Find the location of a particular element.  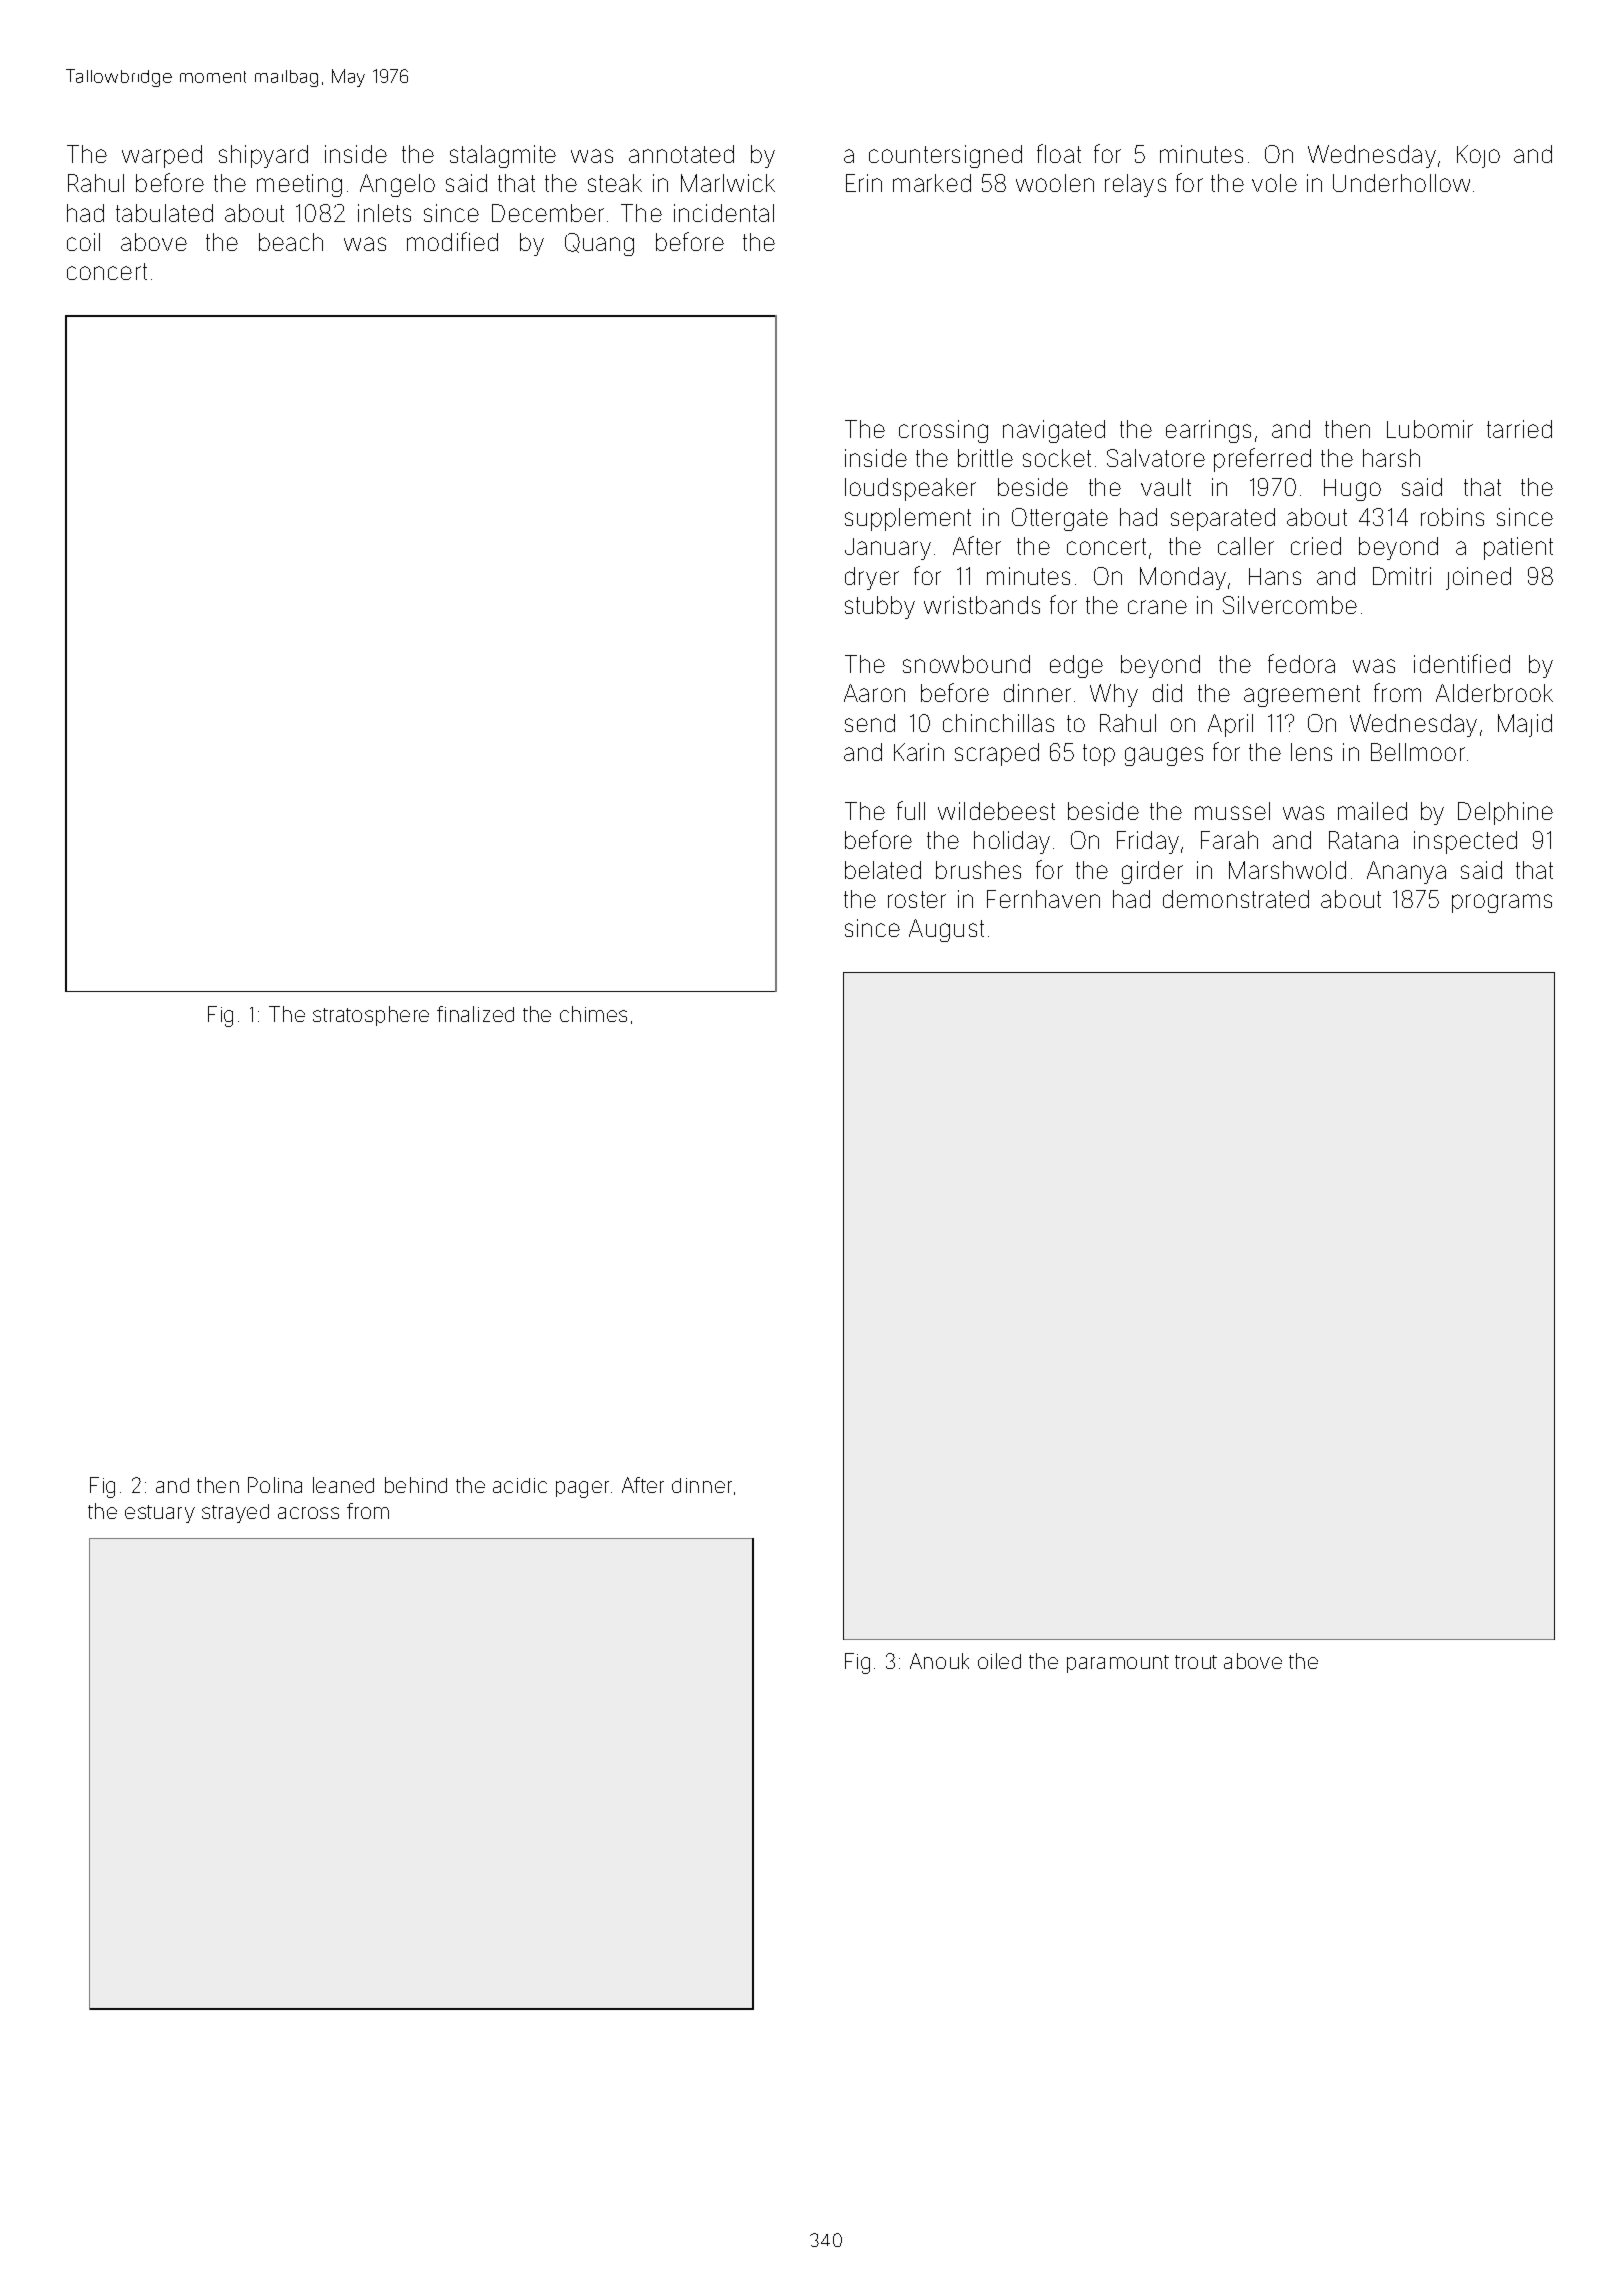

finalized is located at coordinates (475, 1014).
